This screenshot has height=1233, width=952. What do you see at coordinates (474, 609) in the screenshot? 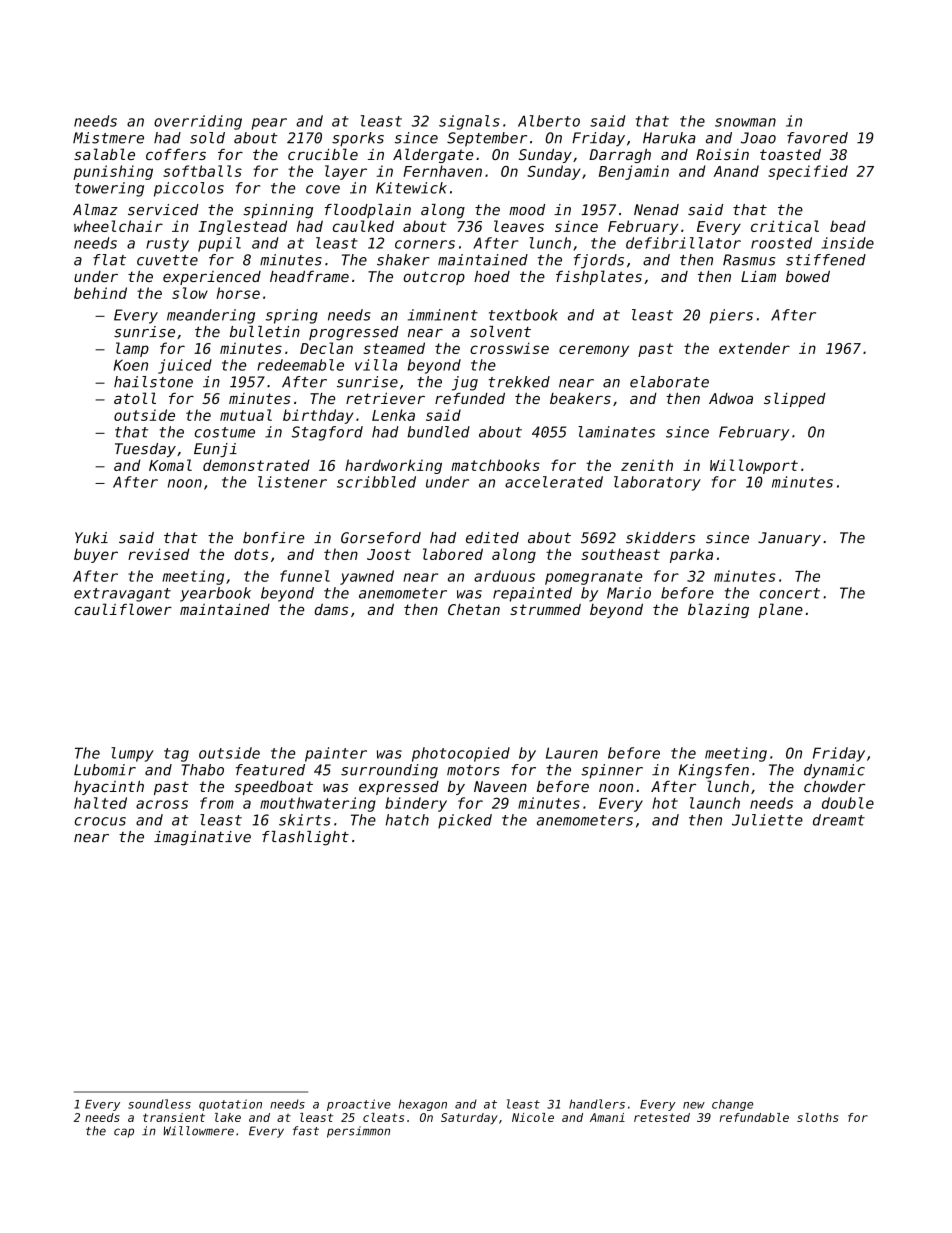
I see `Chetan` at bounding box center [474, 609].
